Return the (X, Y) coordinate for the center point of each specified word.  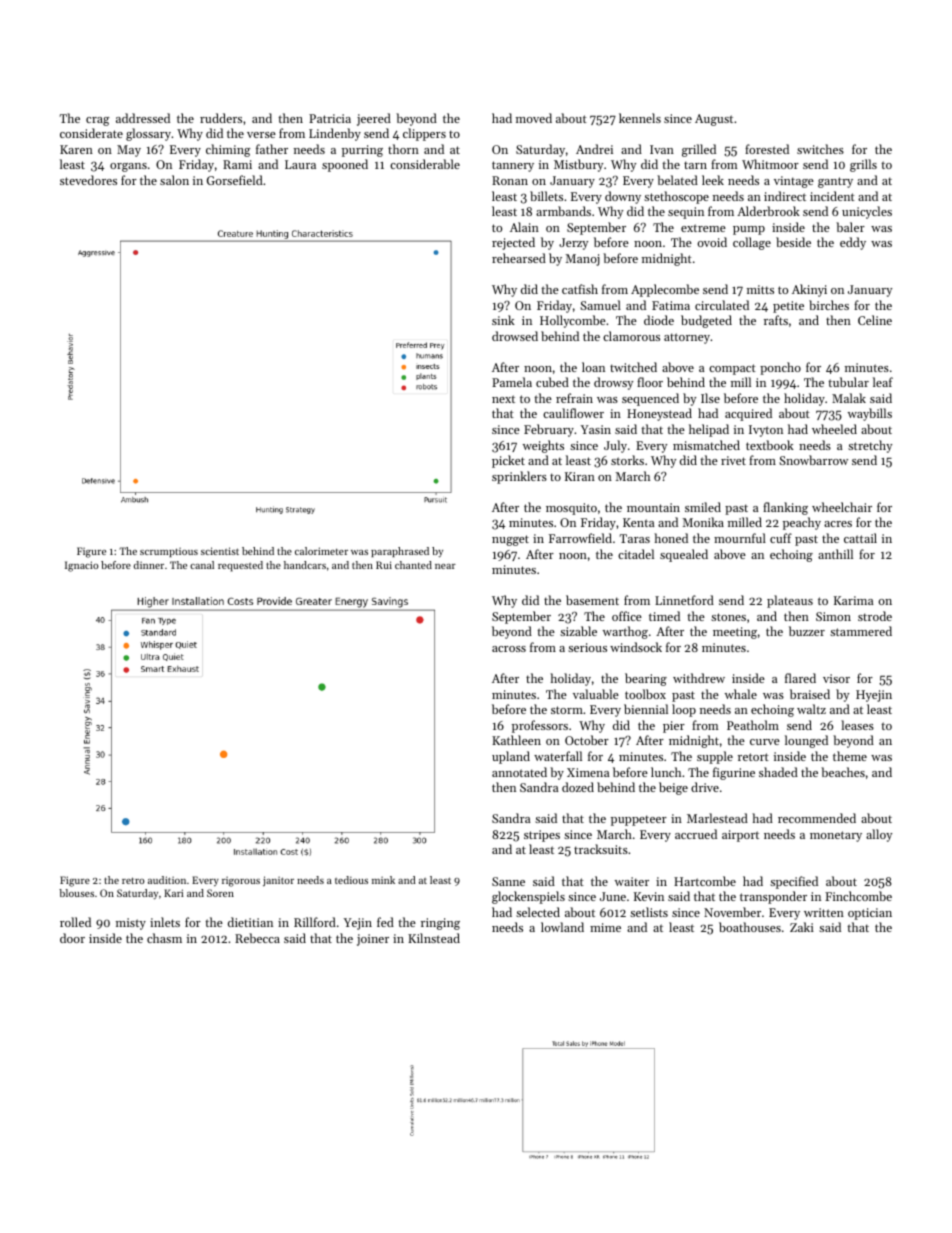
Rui (384, 565)
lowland (562, 927)
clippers (424, 134)
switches (820, 149)
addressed (143, 118)
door (72, 938)
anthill (835, 554)
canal (202, 565)
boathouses (750, 927)
